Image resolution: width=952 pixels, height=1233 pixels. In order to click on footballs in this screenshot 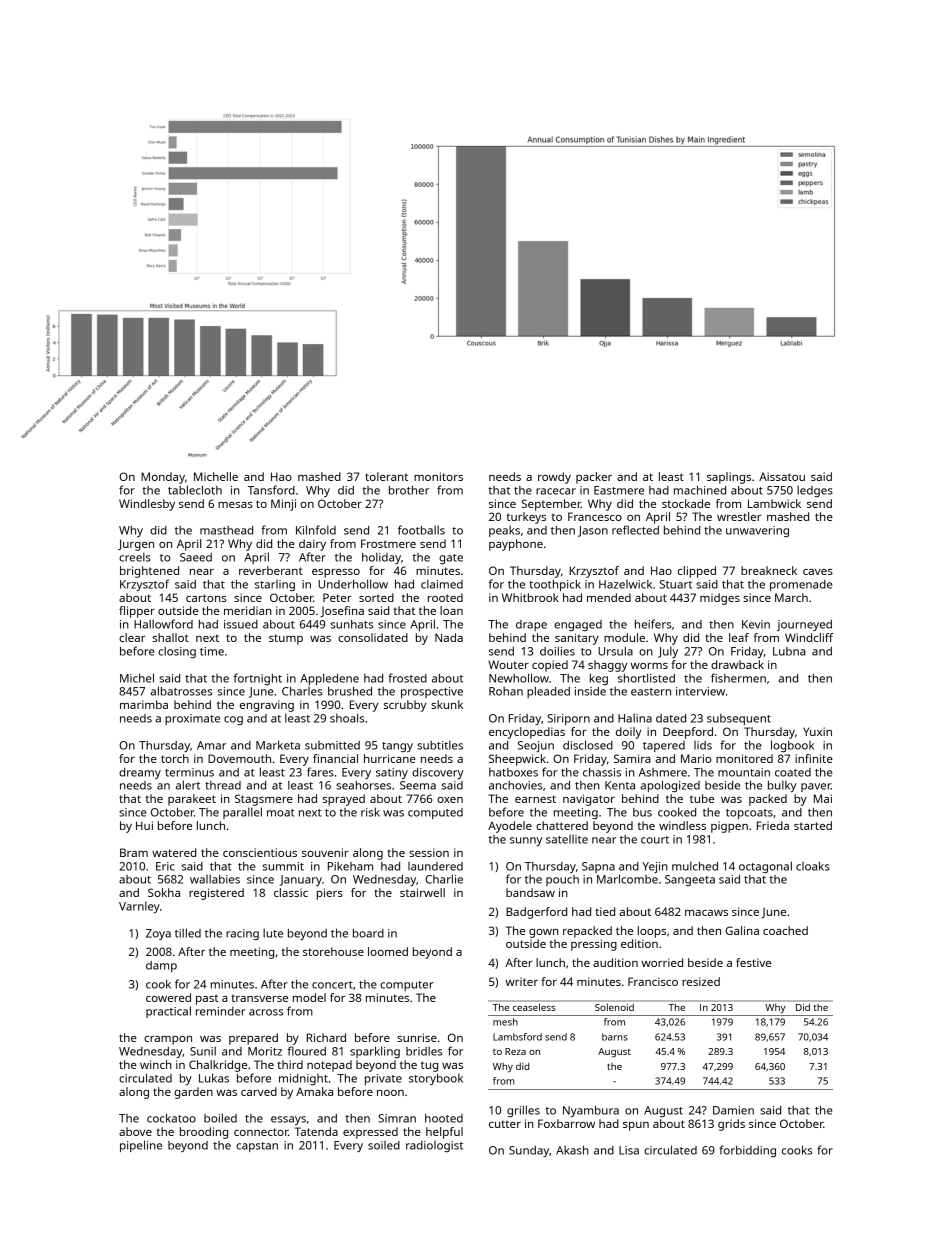, I will do `click(421, 530)`.
